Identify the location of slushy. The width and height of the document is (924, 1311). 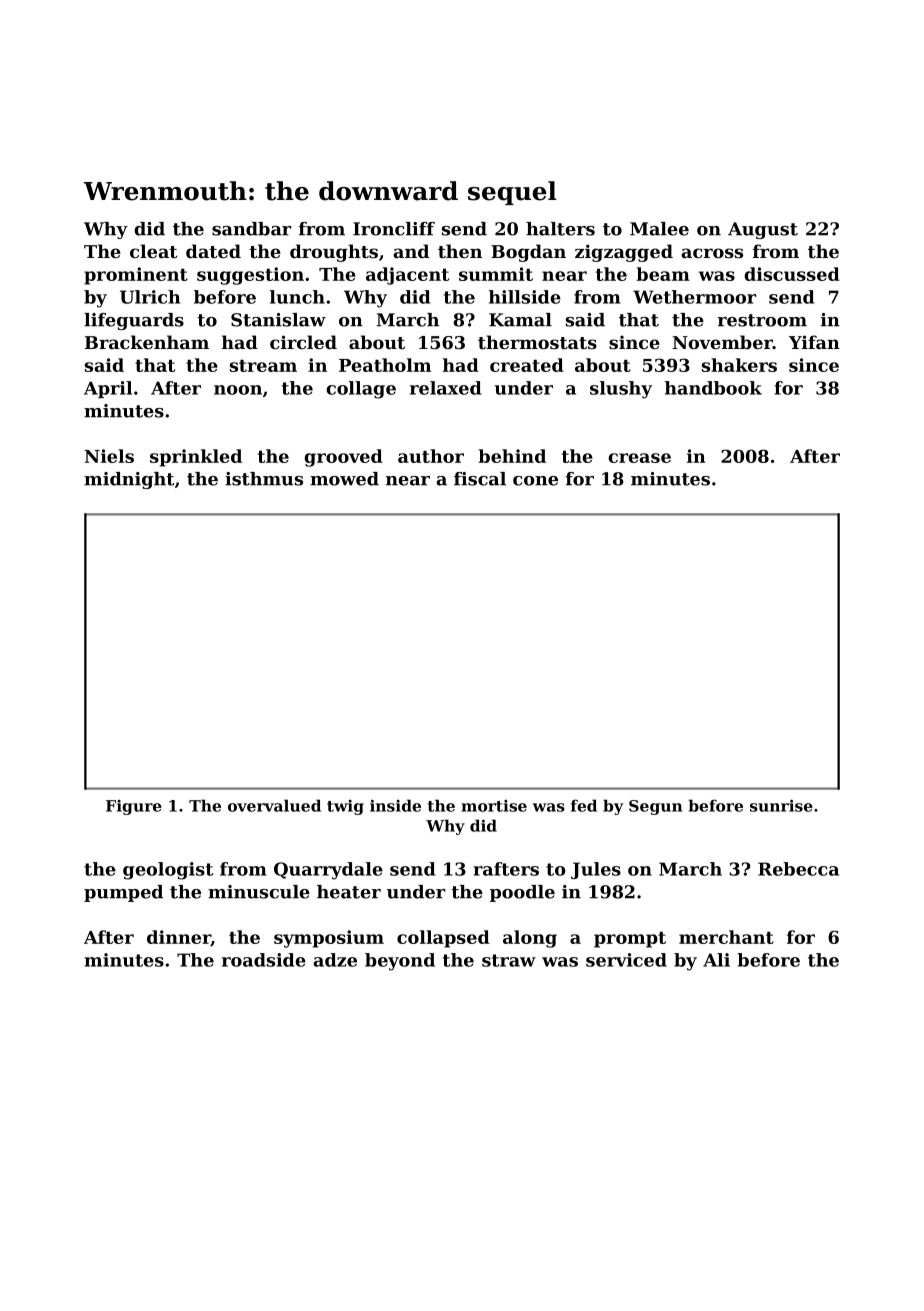
(621, 390).
